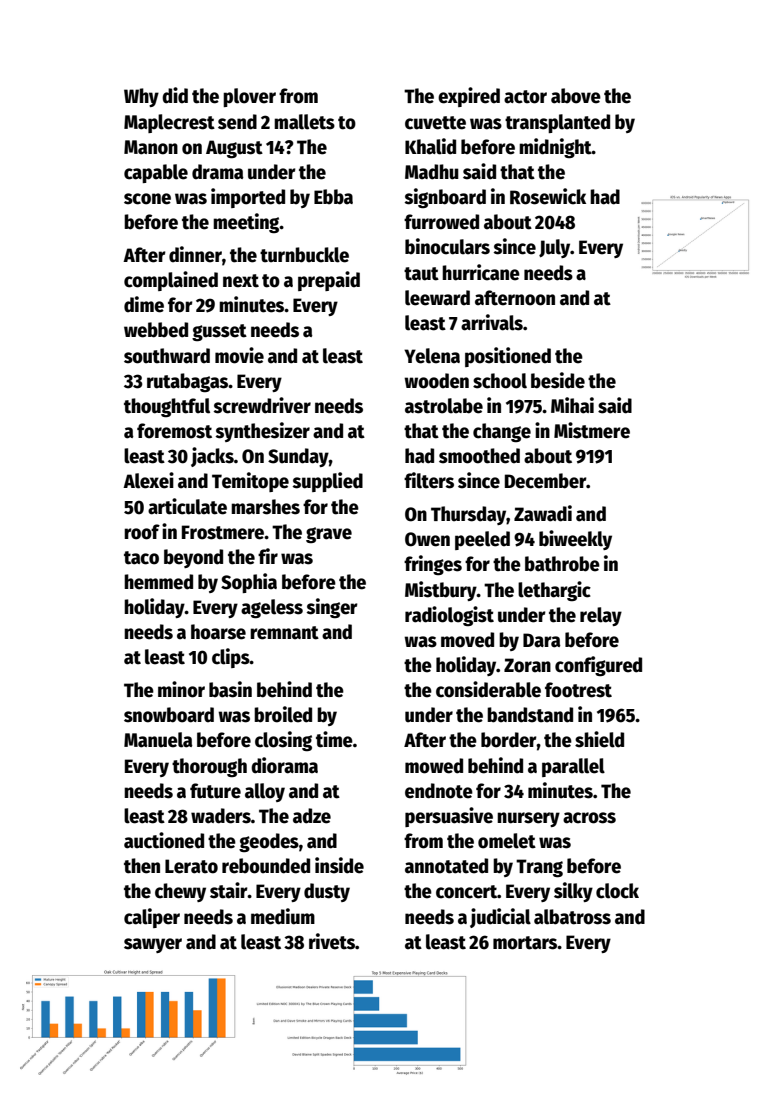  I want to click on judicial, so click(500, 918).
